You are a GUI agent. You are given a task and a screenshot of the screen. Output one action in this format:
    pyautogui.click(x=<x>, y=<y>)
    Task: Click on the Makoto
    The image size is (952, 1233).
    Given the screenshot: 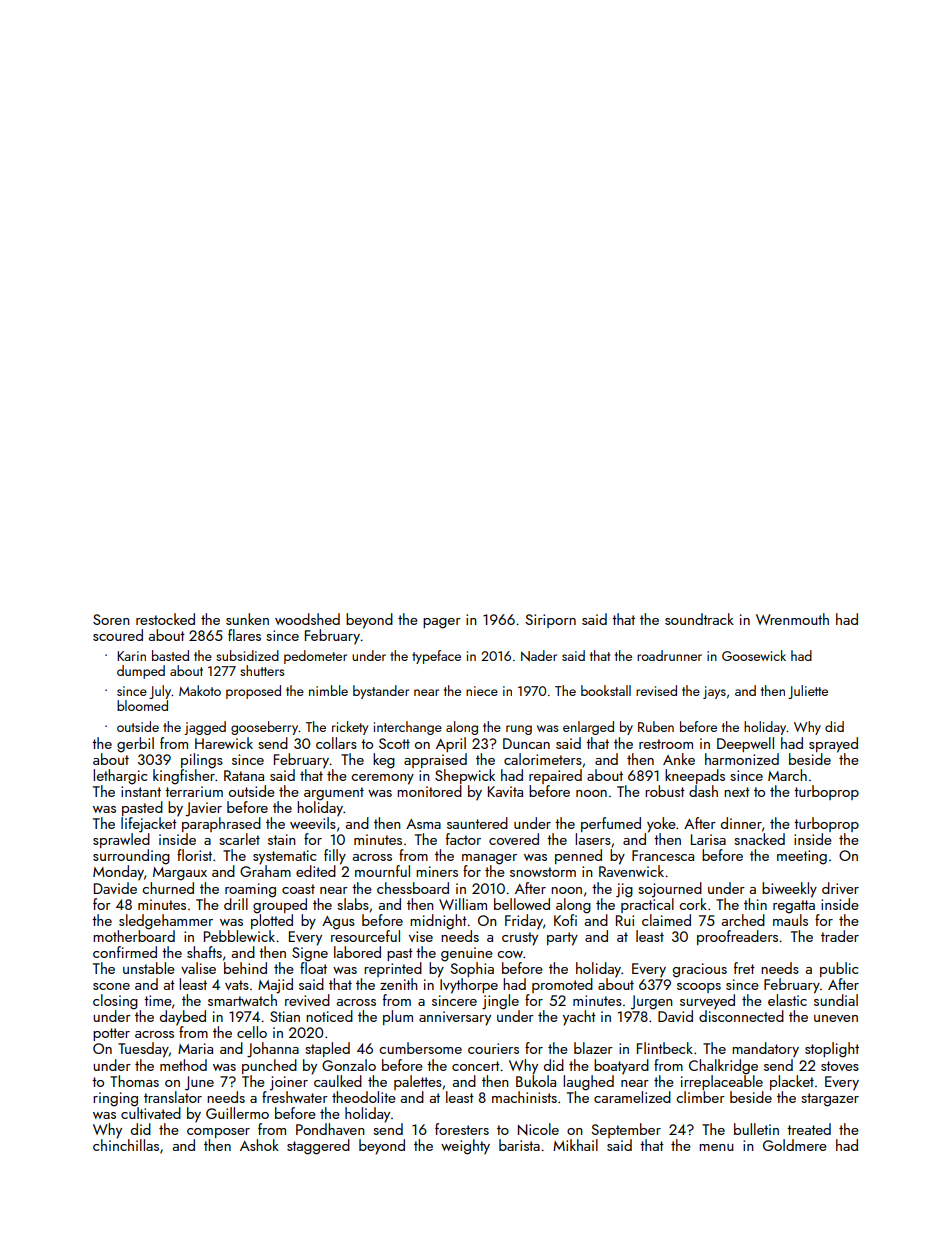 What is the action you would take?
    pyautogui.click(x=200, y=690)
